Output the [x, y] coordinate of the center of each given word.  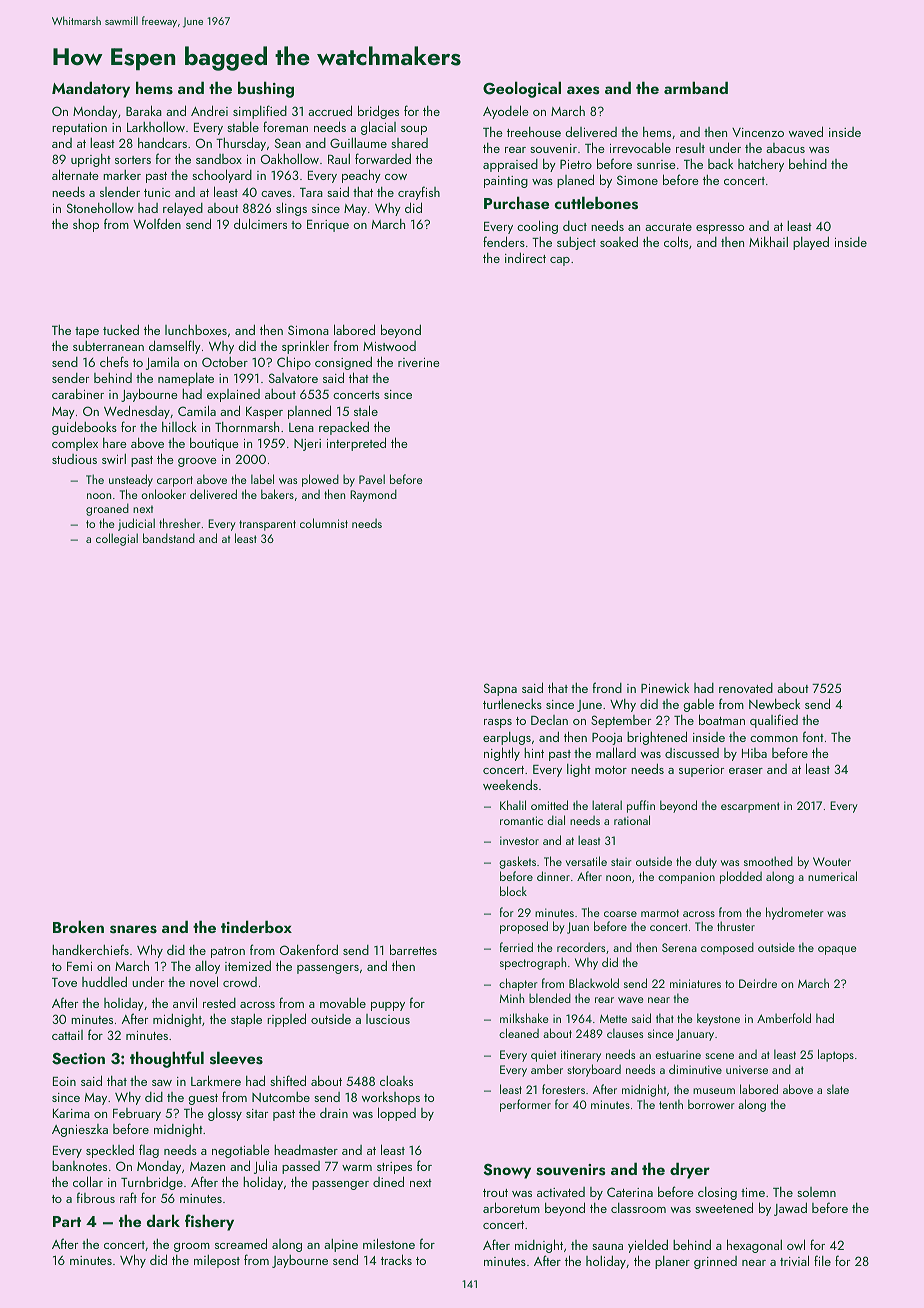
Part [67, 1221]
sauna [607, 1247]
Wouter [832, 861]
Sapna [500, 689]
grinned [715, 1262]
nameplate [186, 379]
